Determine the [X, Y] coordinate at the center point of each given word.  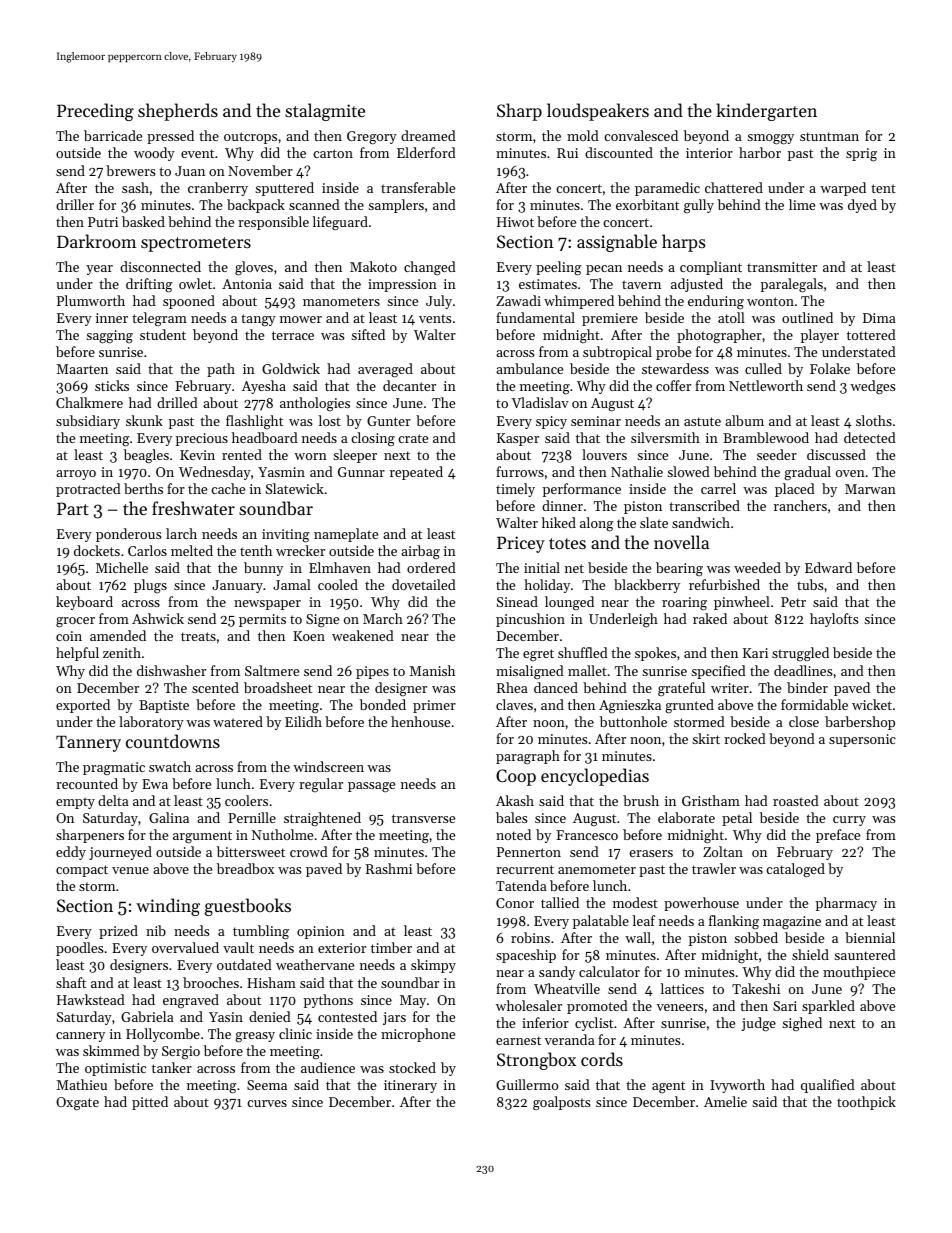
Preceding [95, 112]
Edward [828, 567]
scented [215, 687]
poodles [79, 949]
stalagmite [325, 112]
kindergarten [766, 112]
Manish [432, 670]
